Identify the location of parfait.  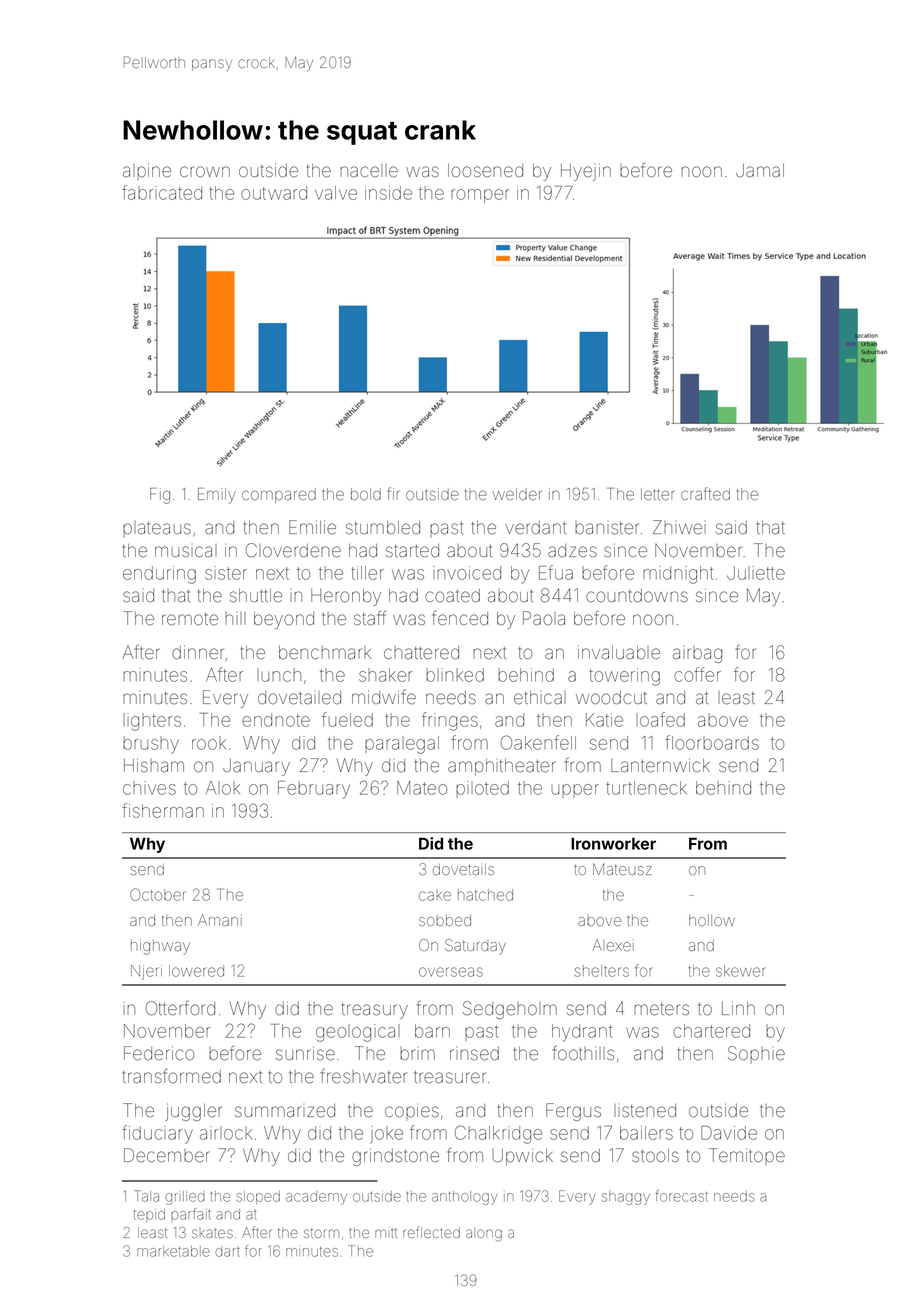
(191, 1214).
